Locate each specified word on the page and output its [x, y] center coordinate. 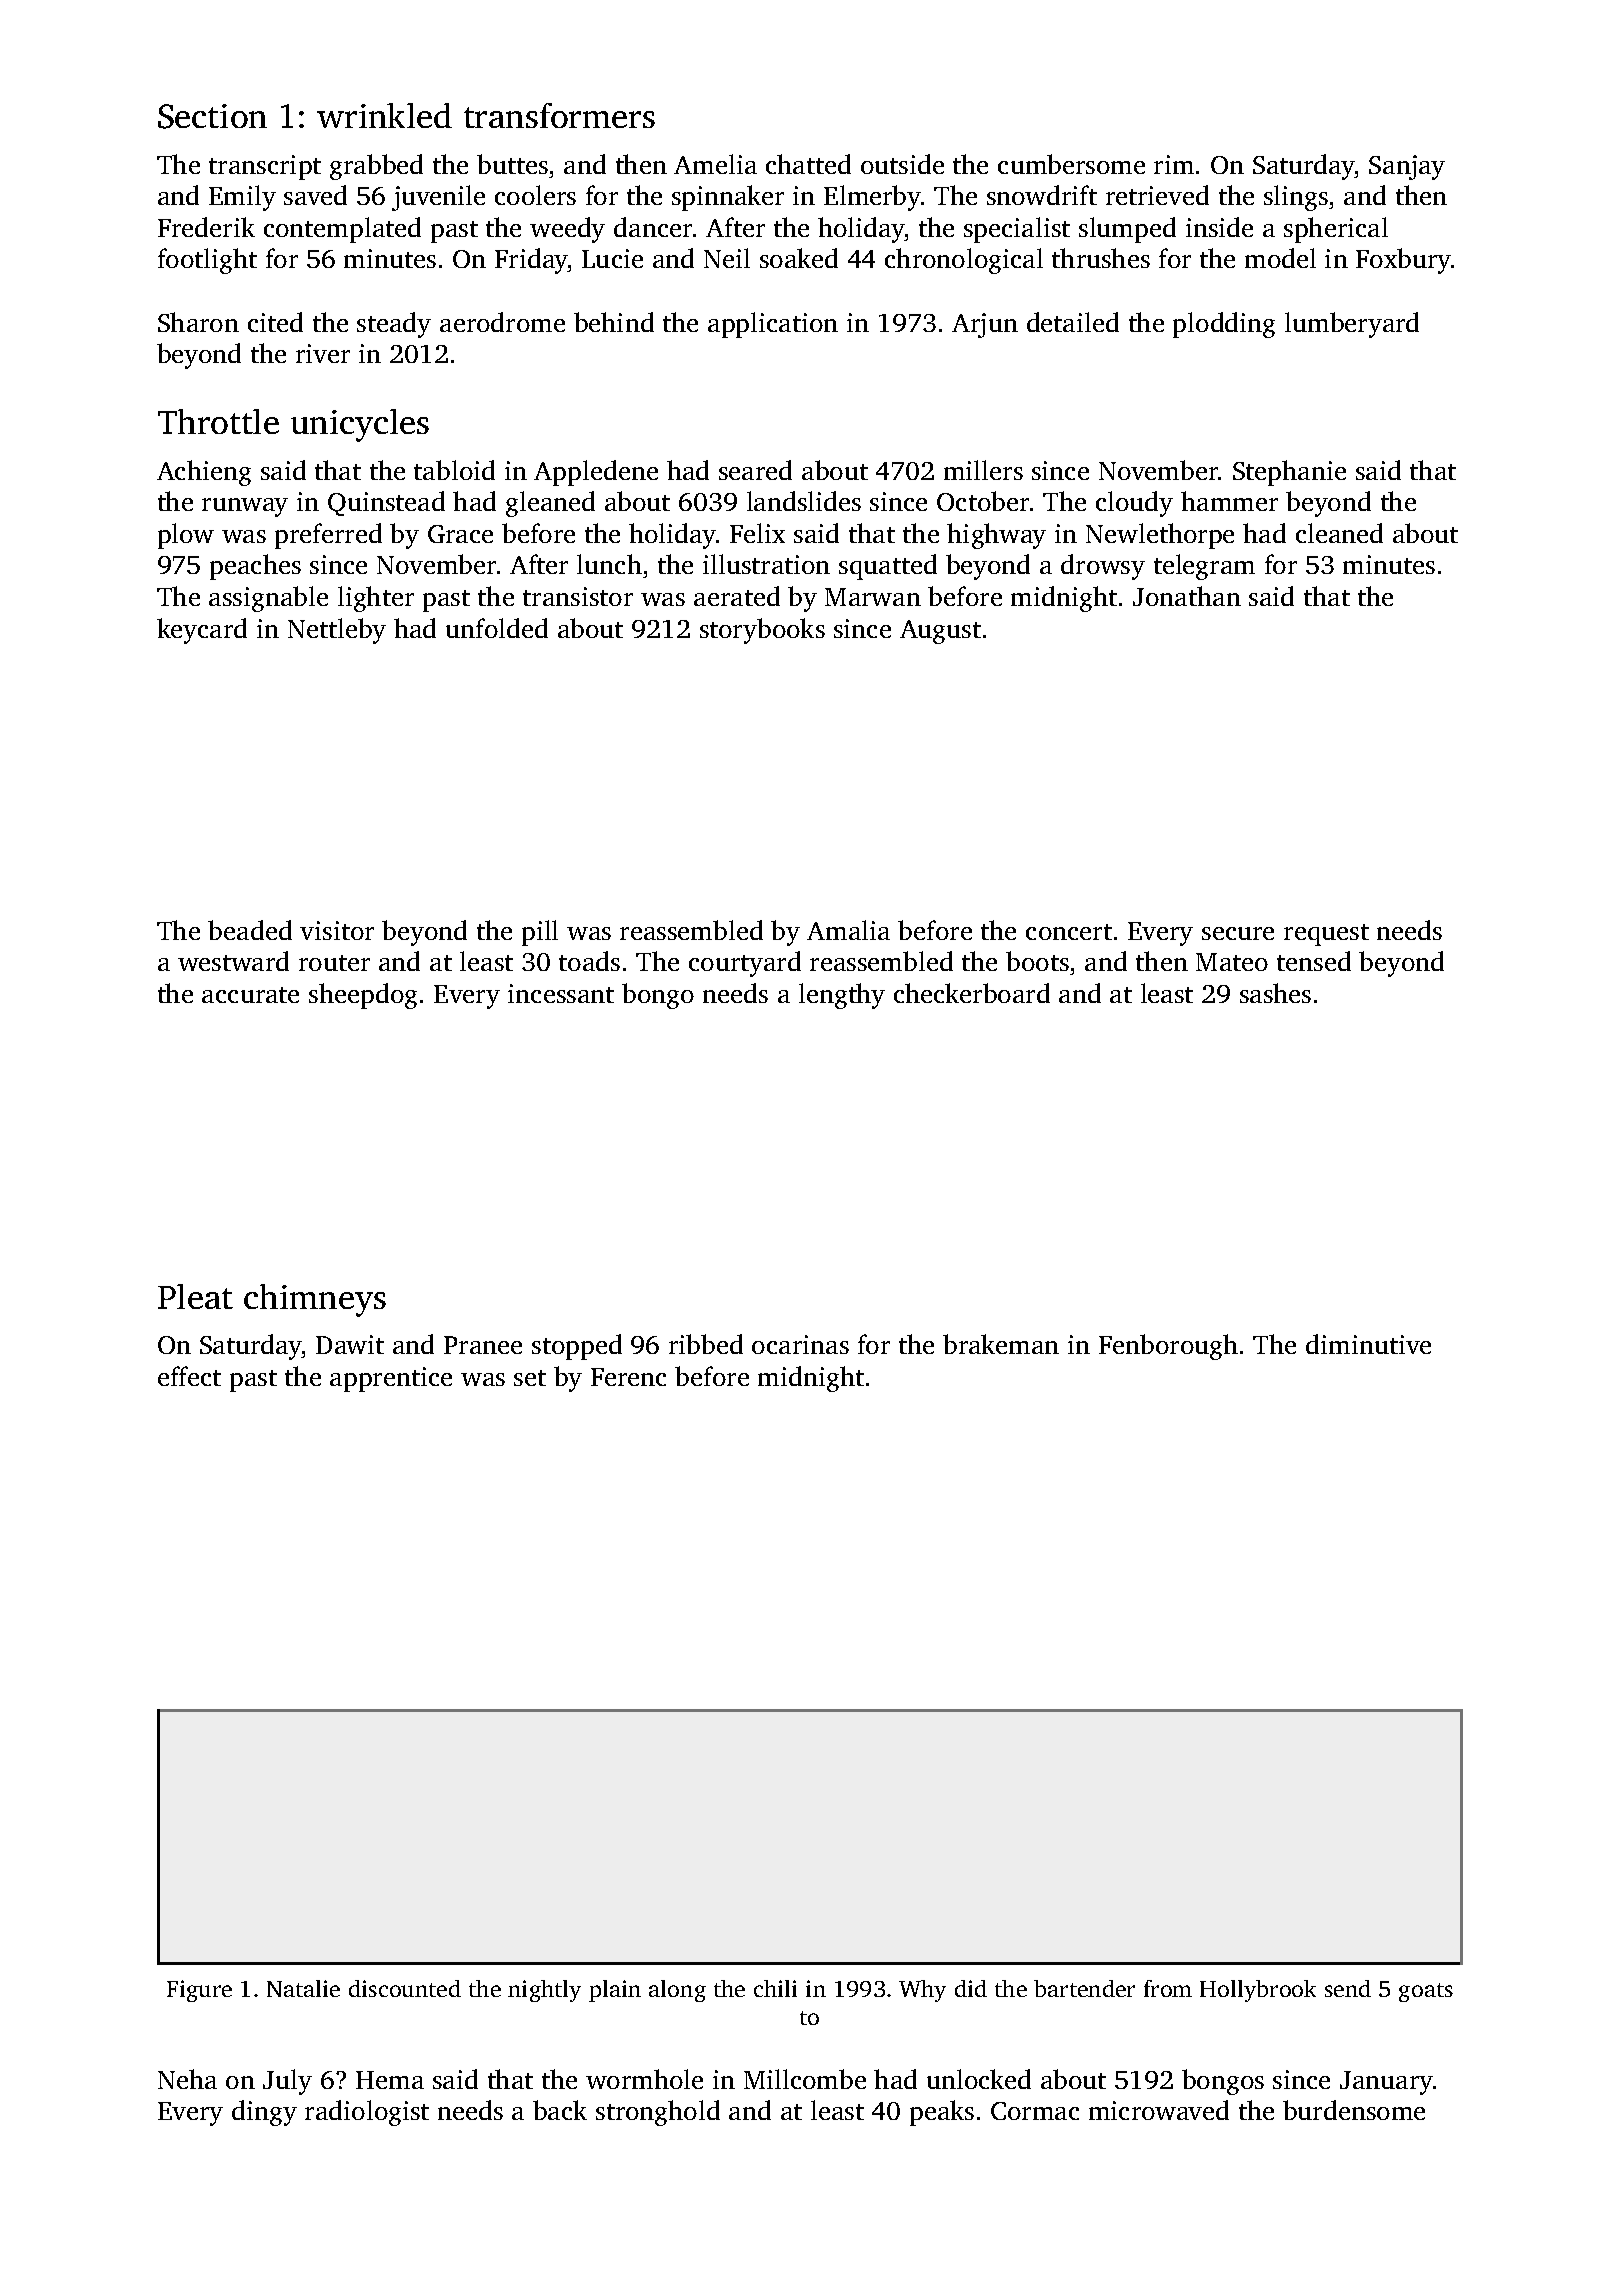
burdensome [1354, 2110]
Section [212, 116]
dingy [264, 2113]
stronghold [658, 2113]
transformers [559, 115]
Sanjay [1407, 167]
